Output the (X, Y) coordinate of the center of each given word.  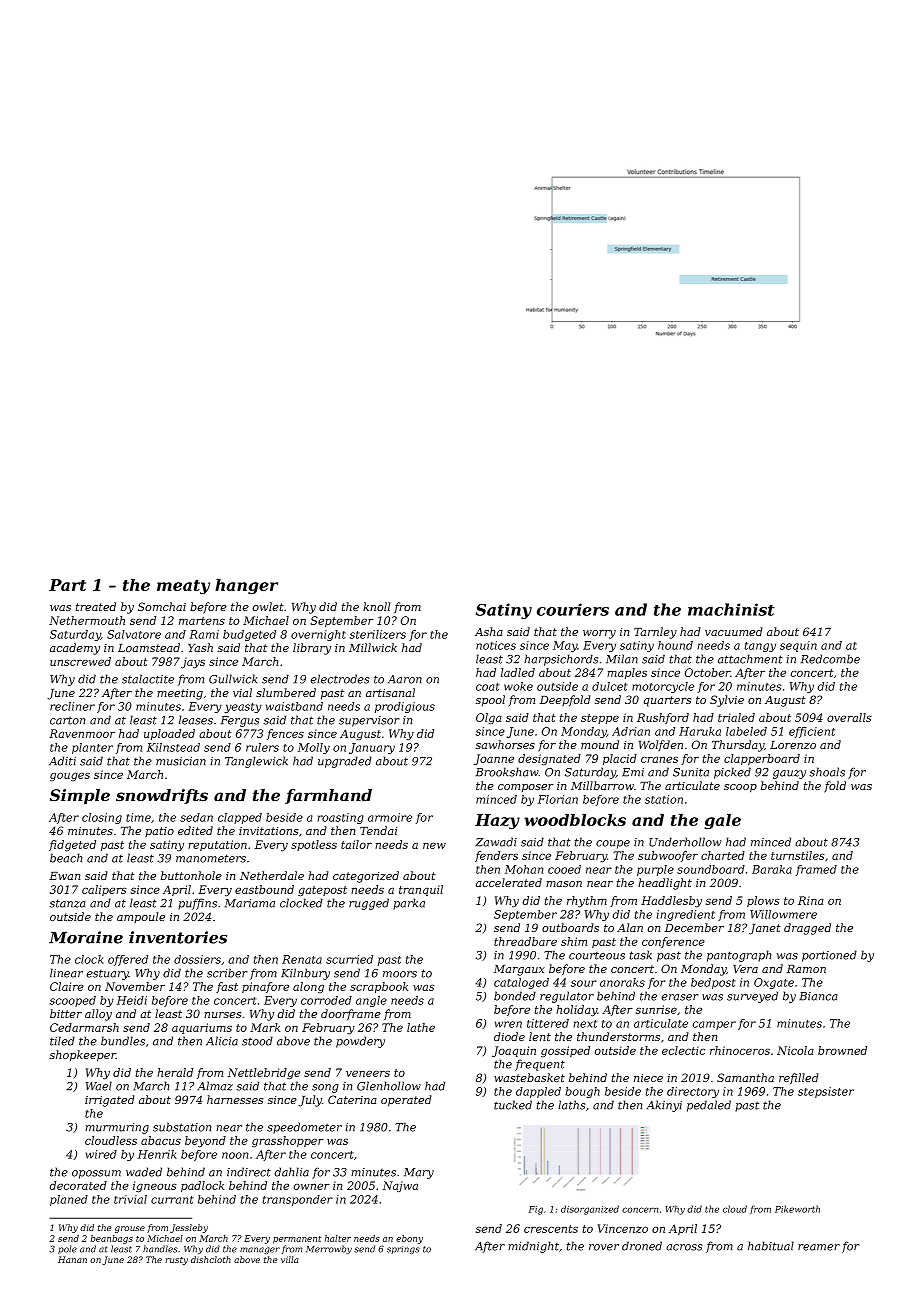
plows (763, 901)
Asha (489, 631)
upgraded (345, 762)
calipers (104, 890)
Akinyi (664, 1106)
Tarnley (655, 633)
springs (403, 1250)
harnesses (235, 1099)
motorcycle (663, 687)
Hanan (72, 1259)
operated (406, 1101)
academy (75, 649)
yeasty (243, 708)
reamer (819, 1247)
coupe (613, 844)
